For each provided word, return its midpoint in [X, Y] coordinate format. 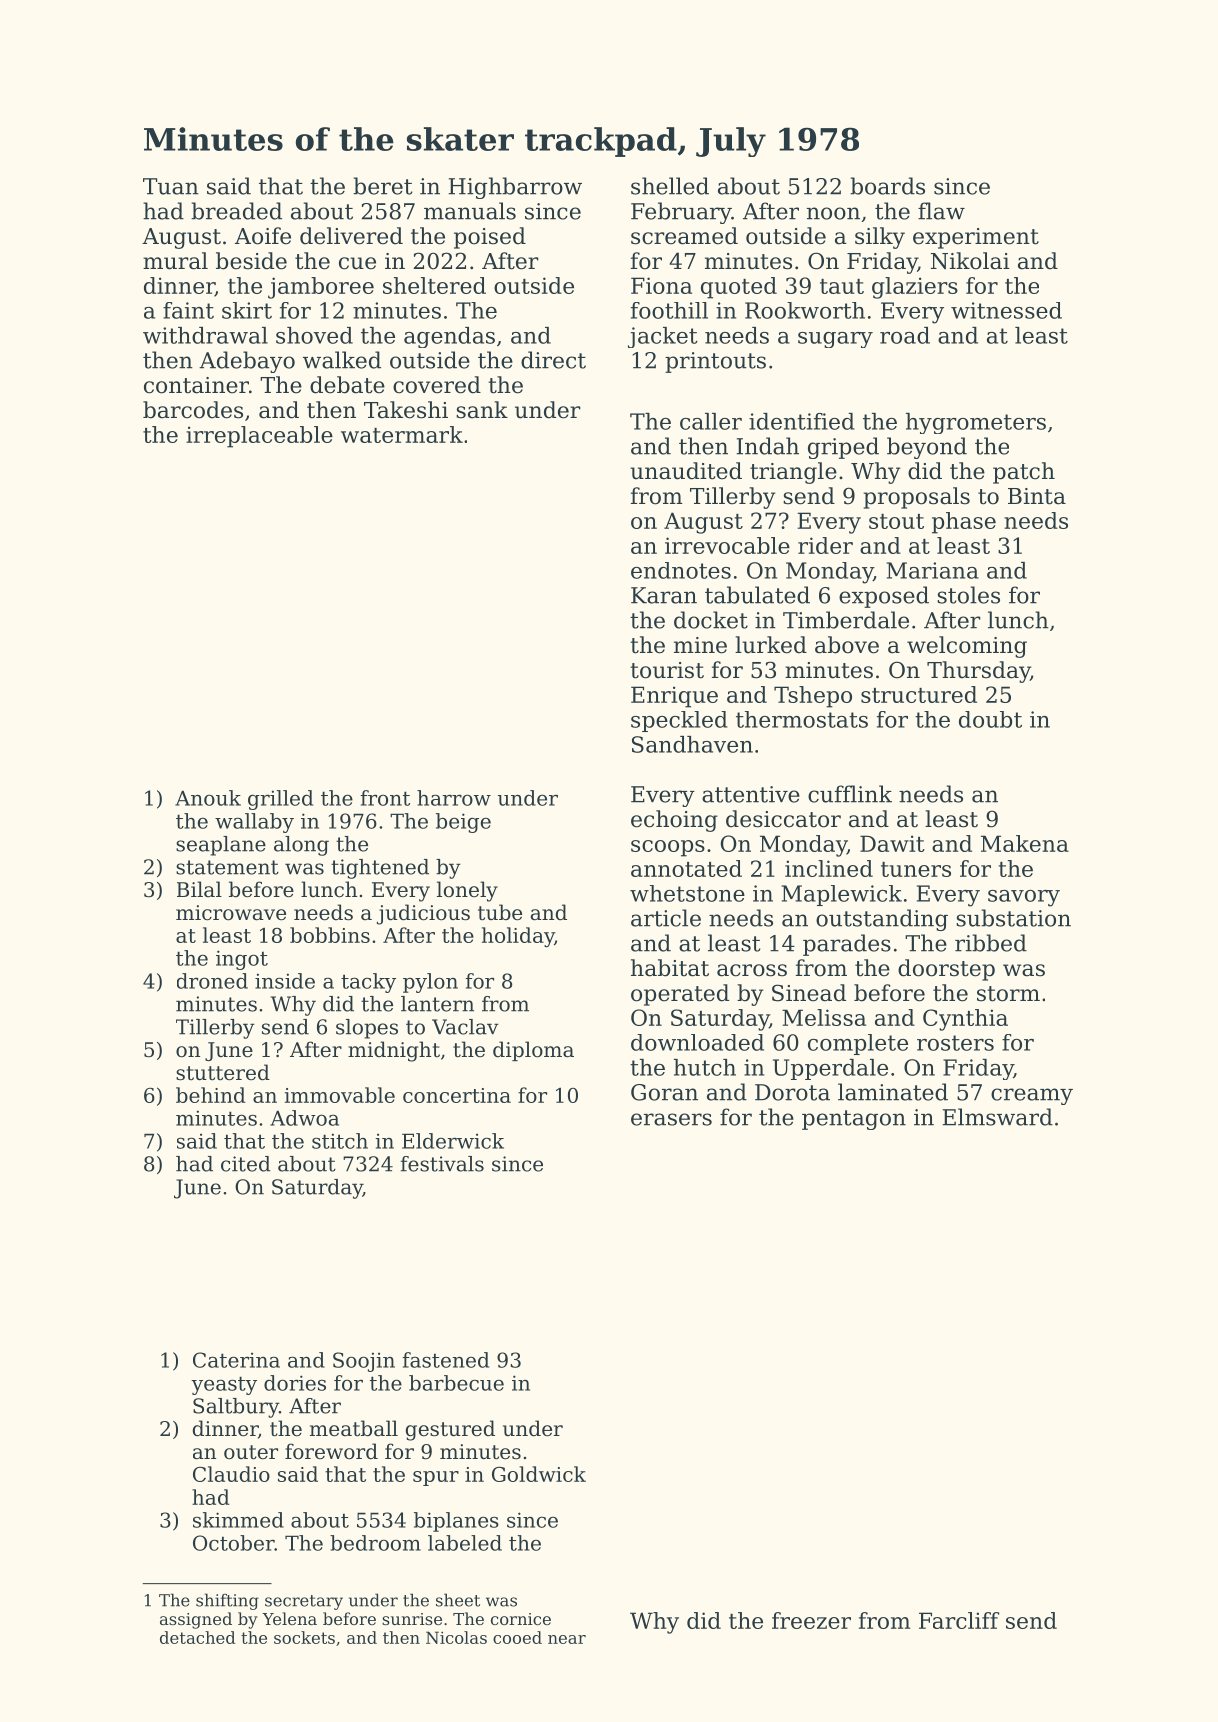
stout [896, 521]
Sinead [809, 993]
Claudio [231, 1474]
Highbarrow [515, 188]
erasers [671, 1119]
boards [887, 186]
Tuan [171, 186]
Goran [664, 1092]
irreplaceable [259, 437]
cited [246, 1164]
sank [482, 410]
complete [858, 1044]
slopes [367, 1029]
